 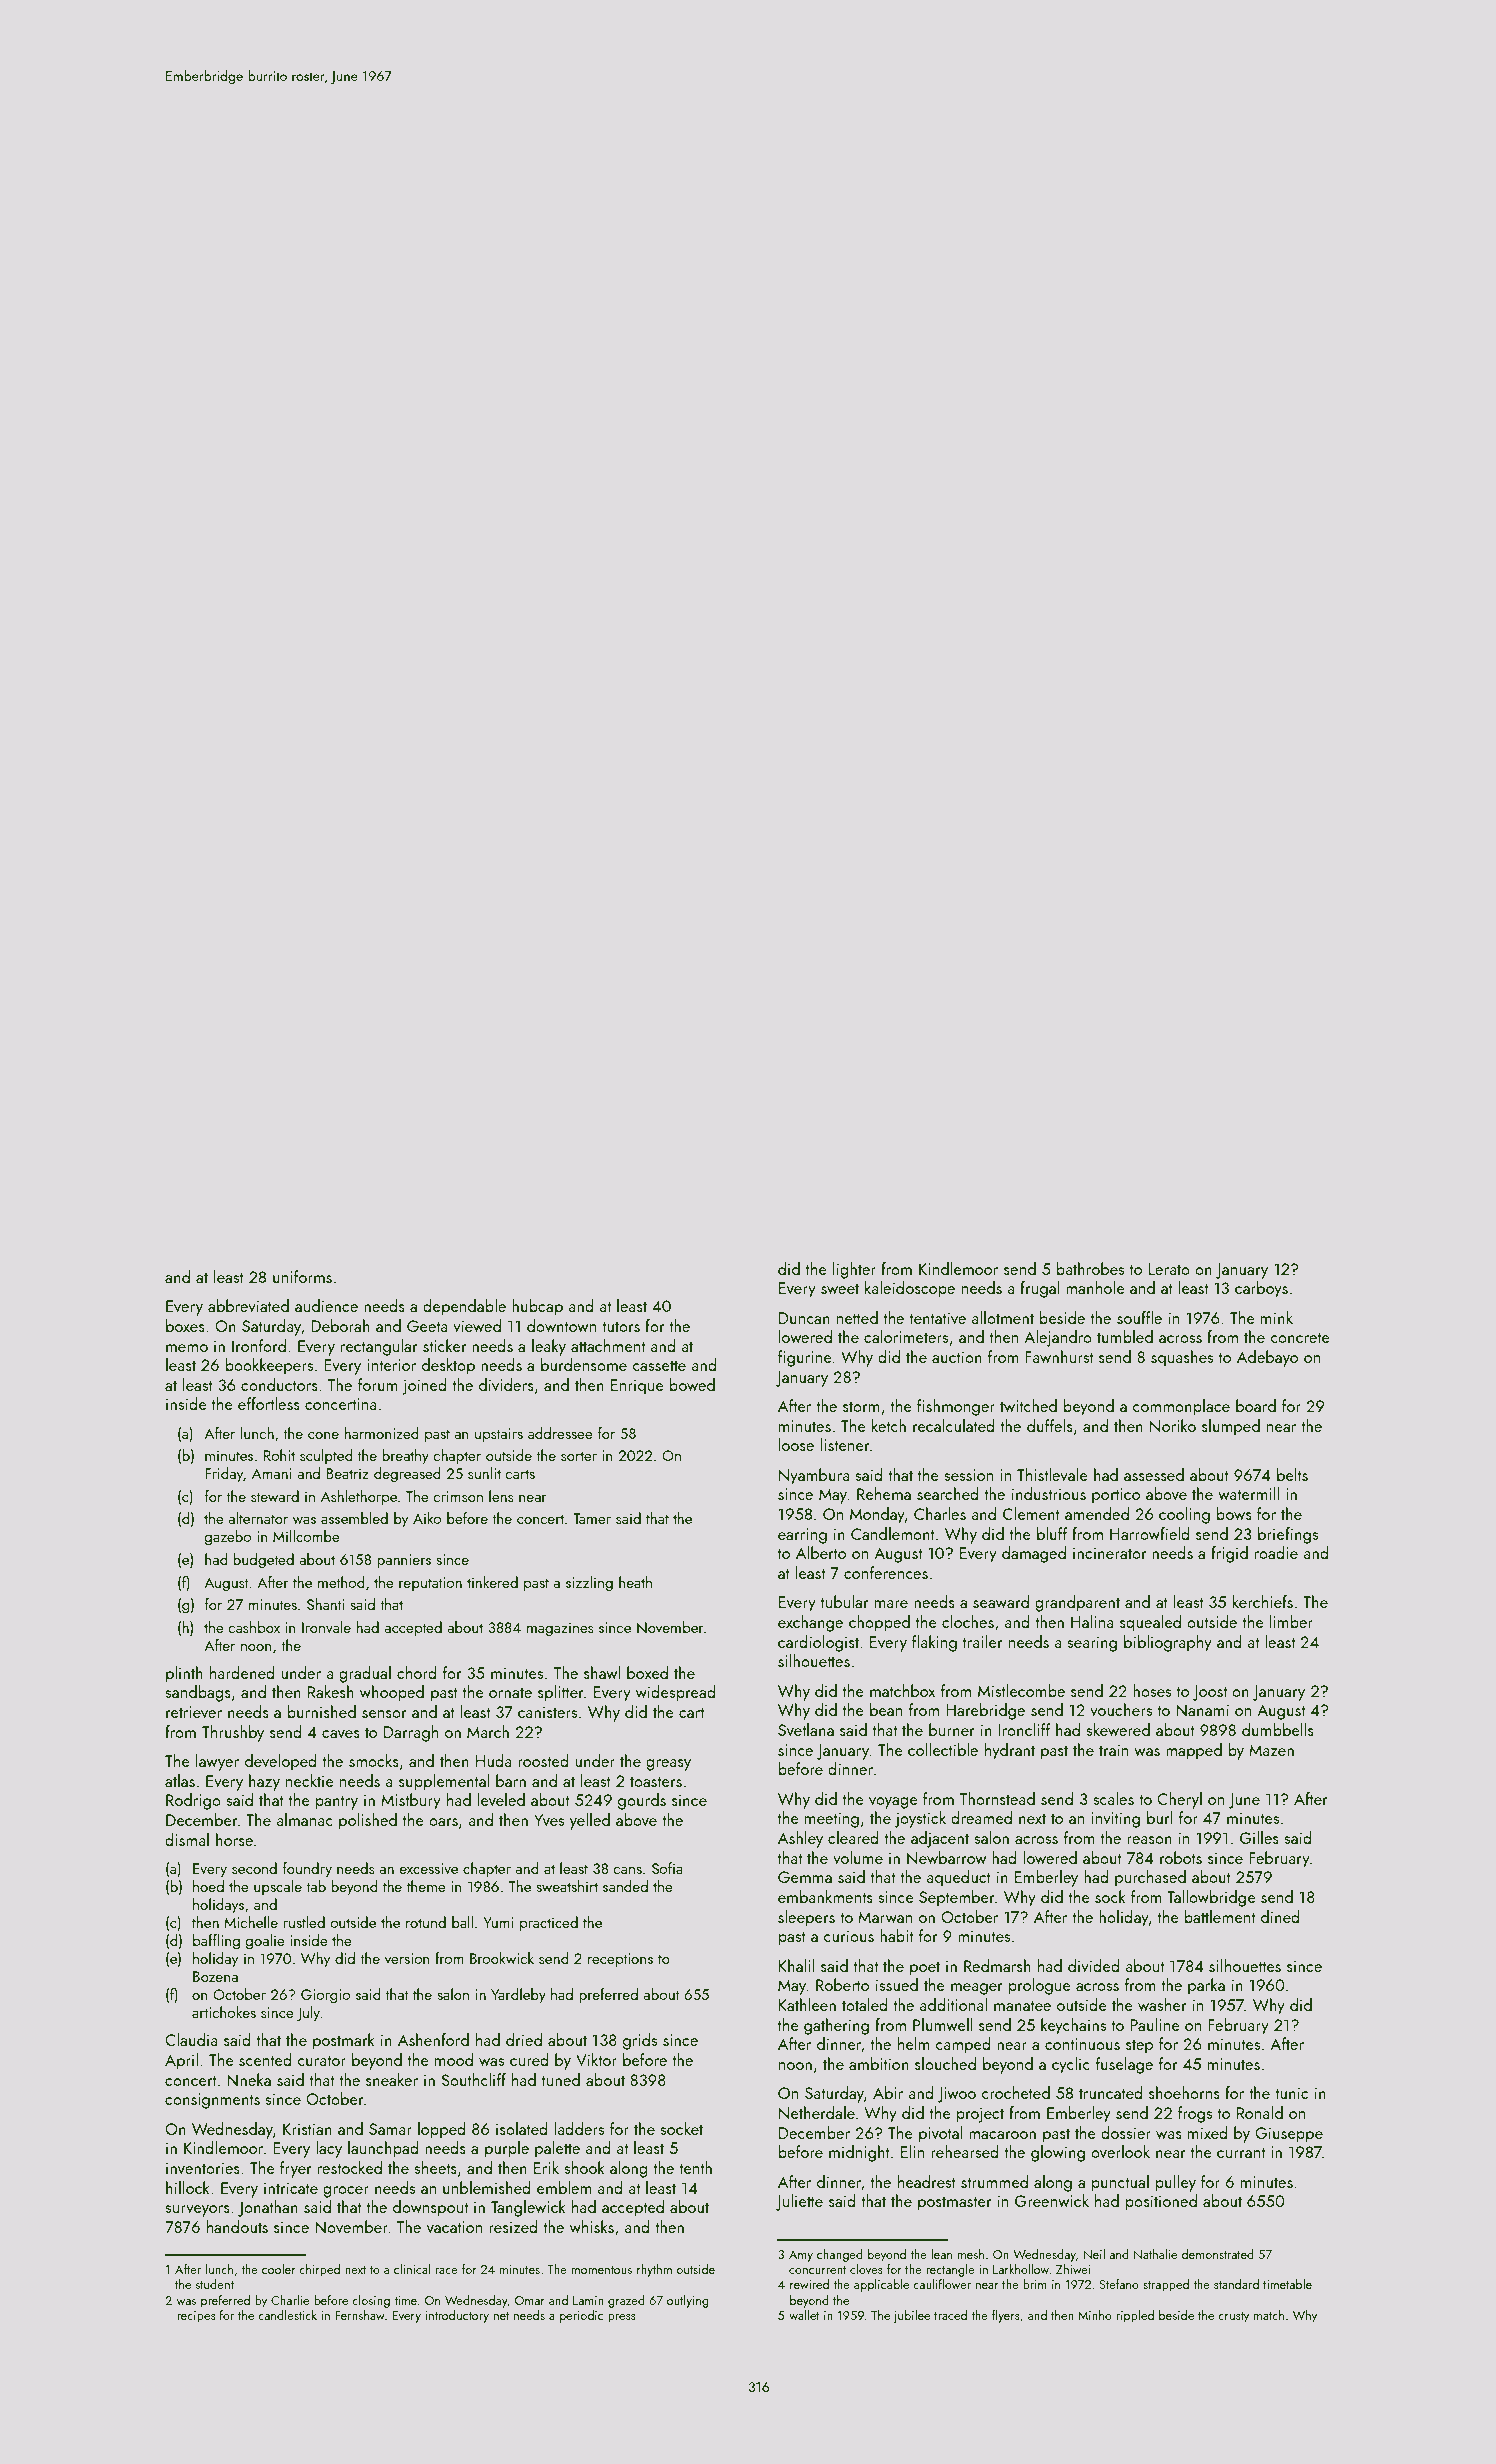 What do you see at coordinates (912, 2151) in the screenshot?
I see `Elin` at bounding box center [912, 2151].
